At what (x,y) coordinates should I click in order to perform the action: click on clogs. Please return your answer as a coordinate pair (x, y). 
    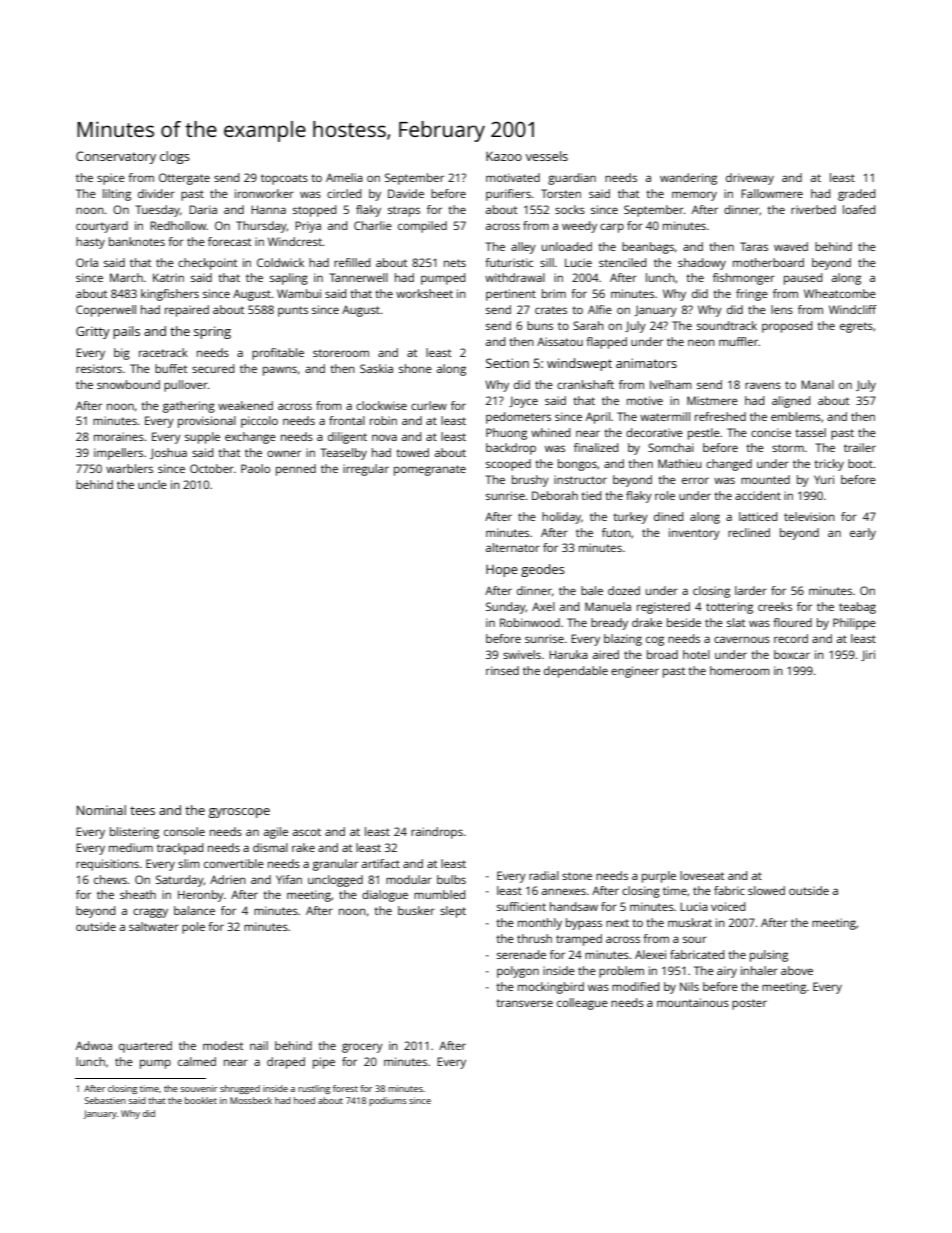
    Looking at the image, I should click on (175, 157).
